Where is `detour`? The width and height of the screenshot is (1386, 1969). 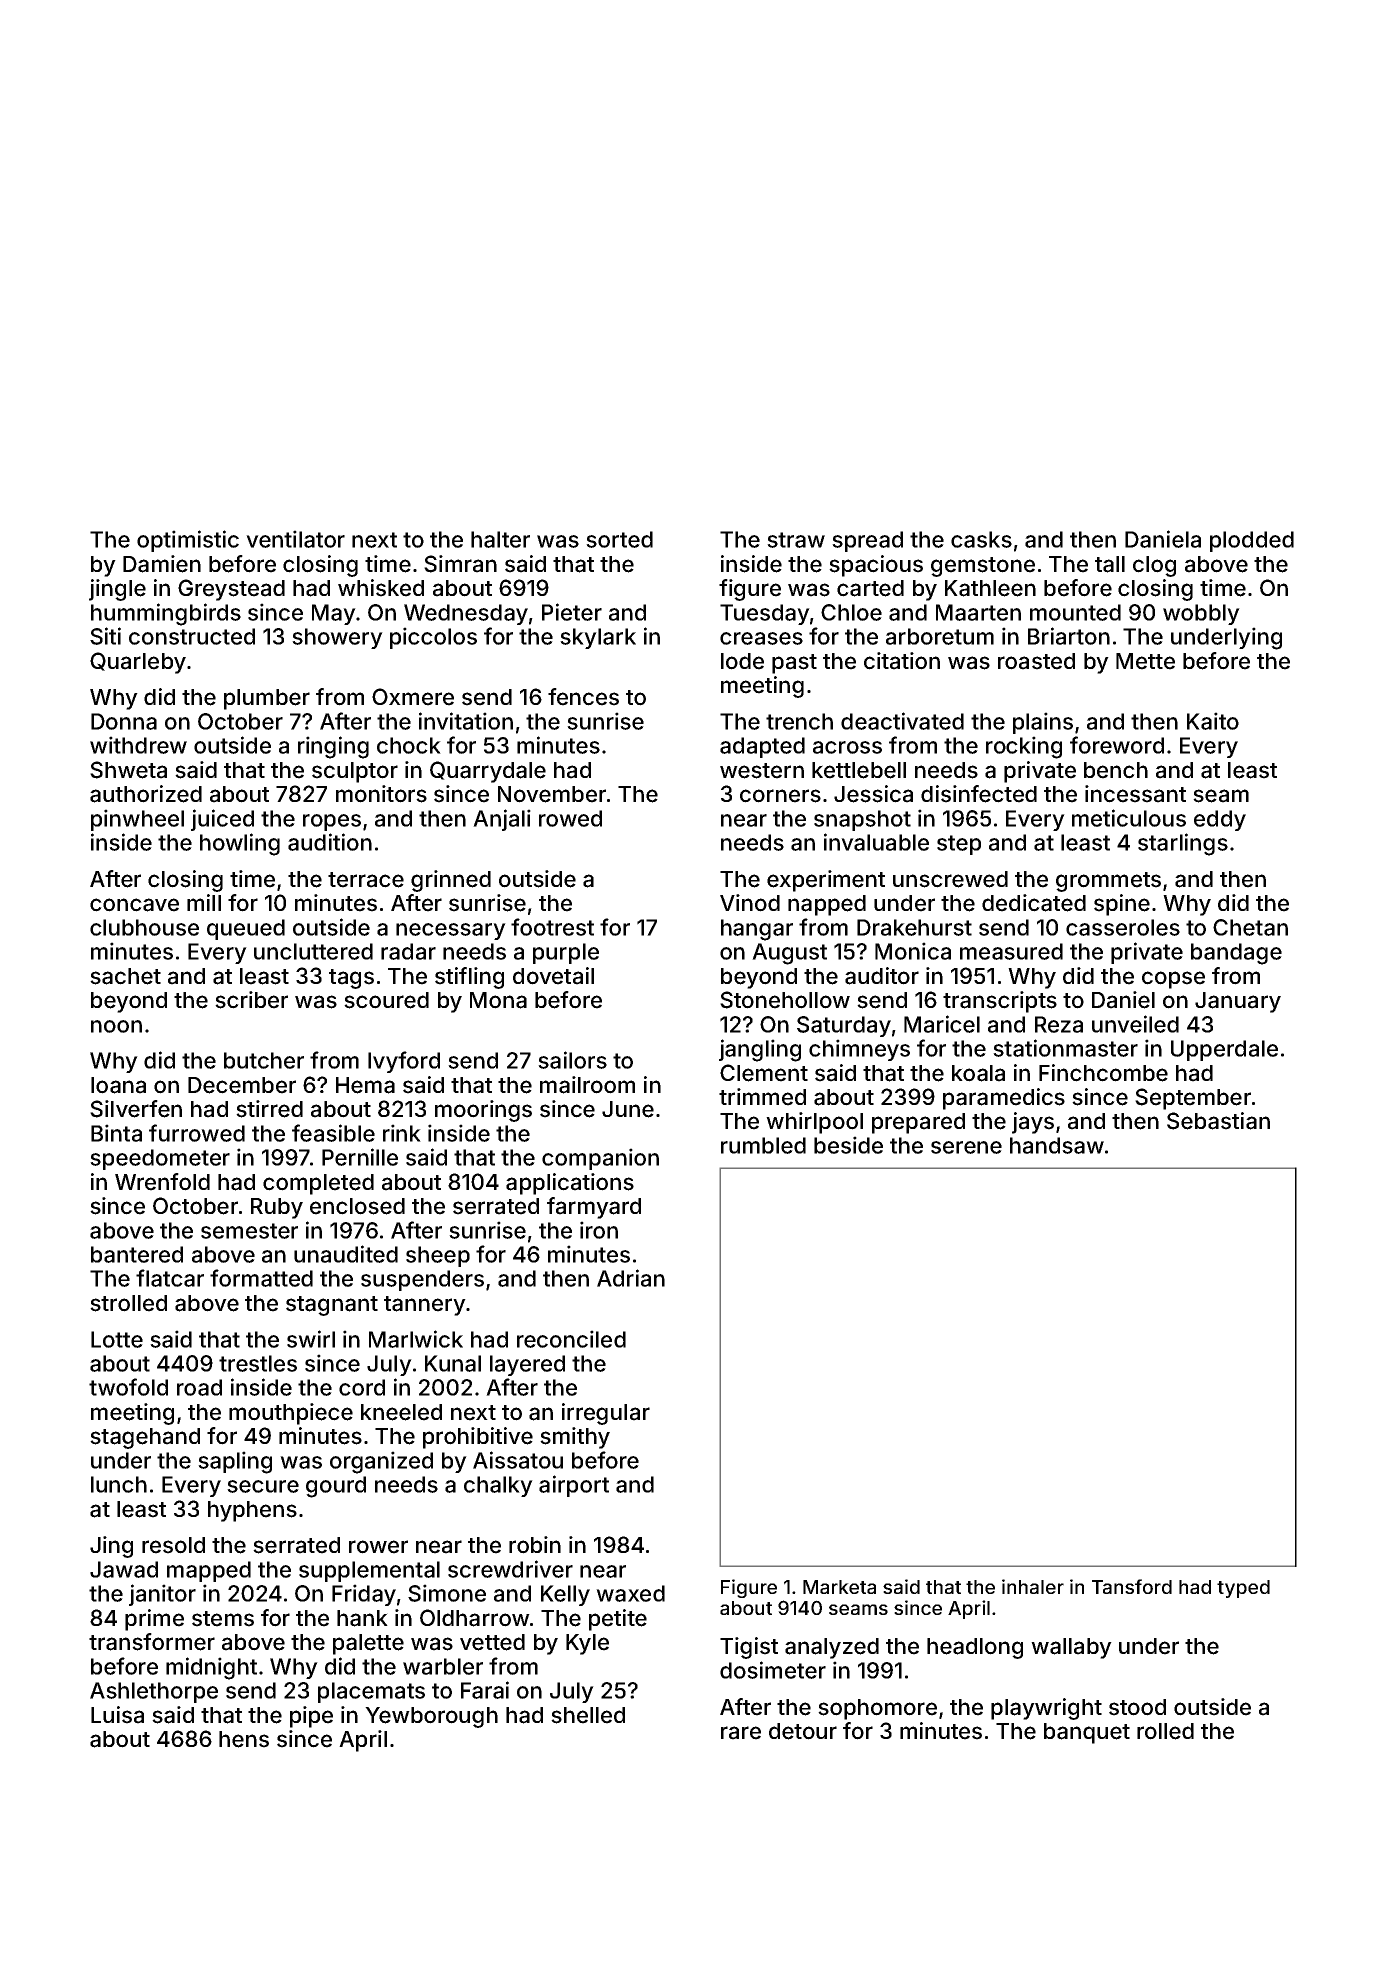
detour is located at coordinates (803, 1731).
